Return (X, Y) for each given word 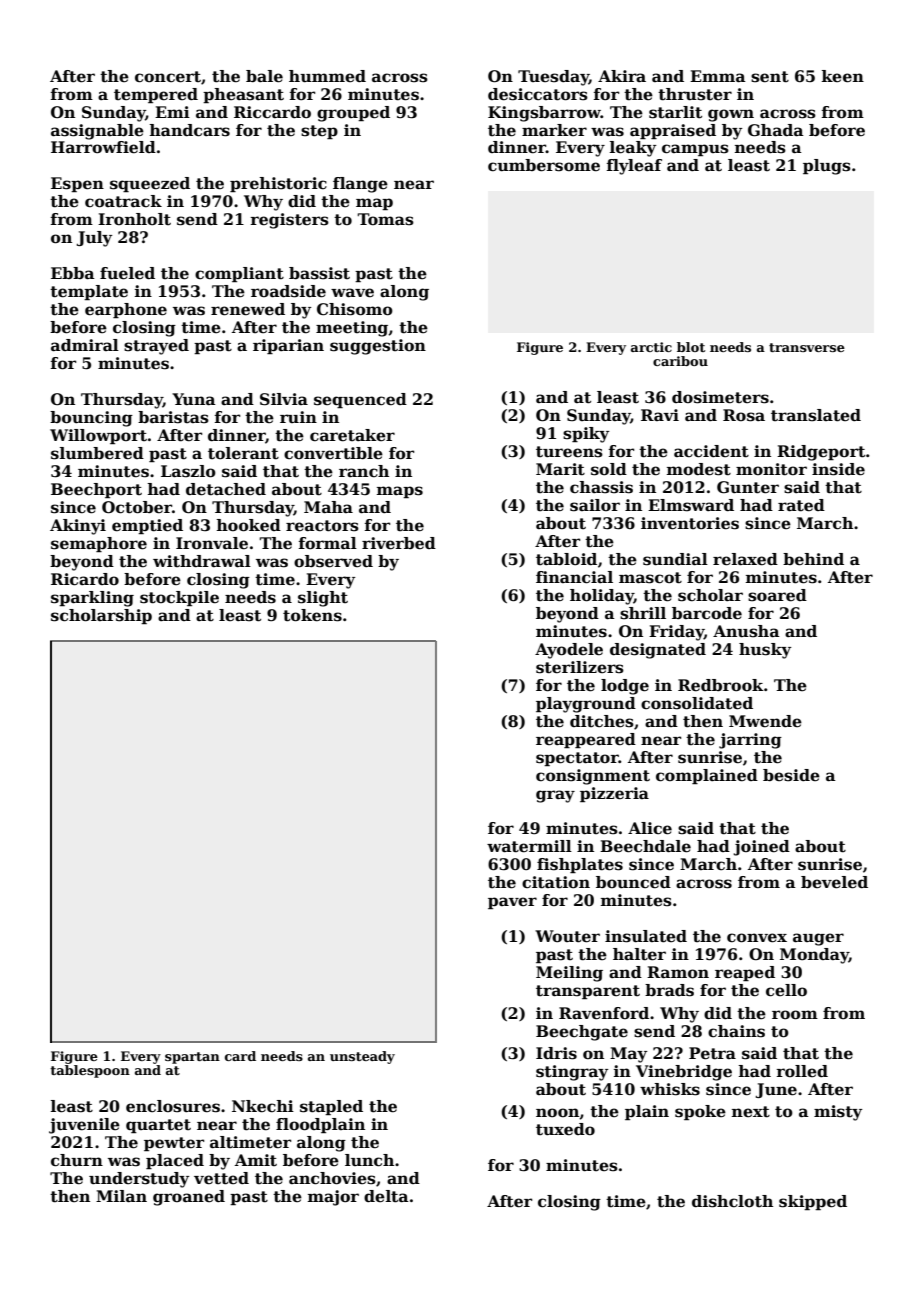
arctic (651, 347)
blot (691, 347)
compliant (239, 274)
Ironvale (212, 543)
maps (400, 492)
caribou (680, 361)
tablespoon (90, 1071)
